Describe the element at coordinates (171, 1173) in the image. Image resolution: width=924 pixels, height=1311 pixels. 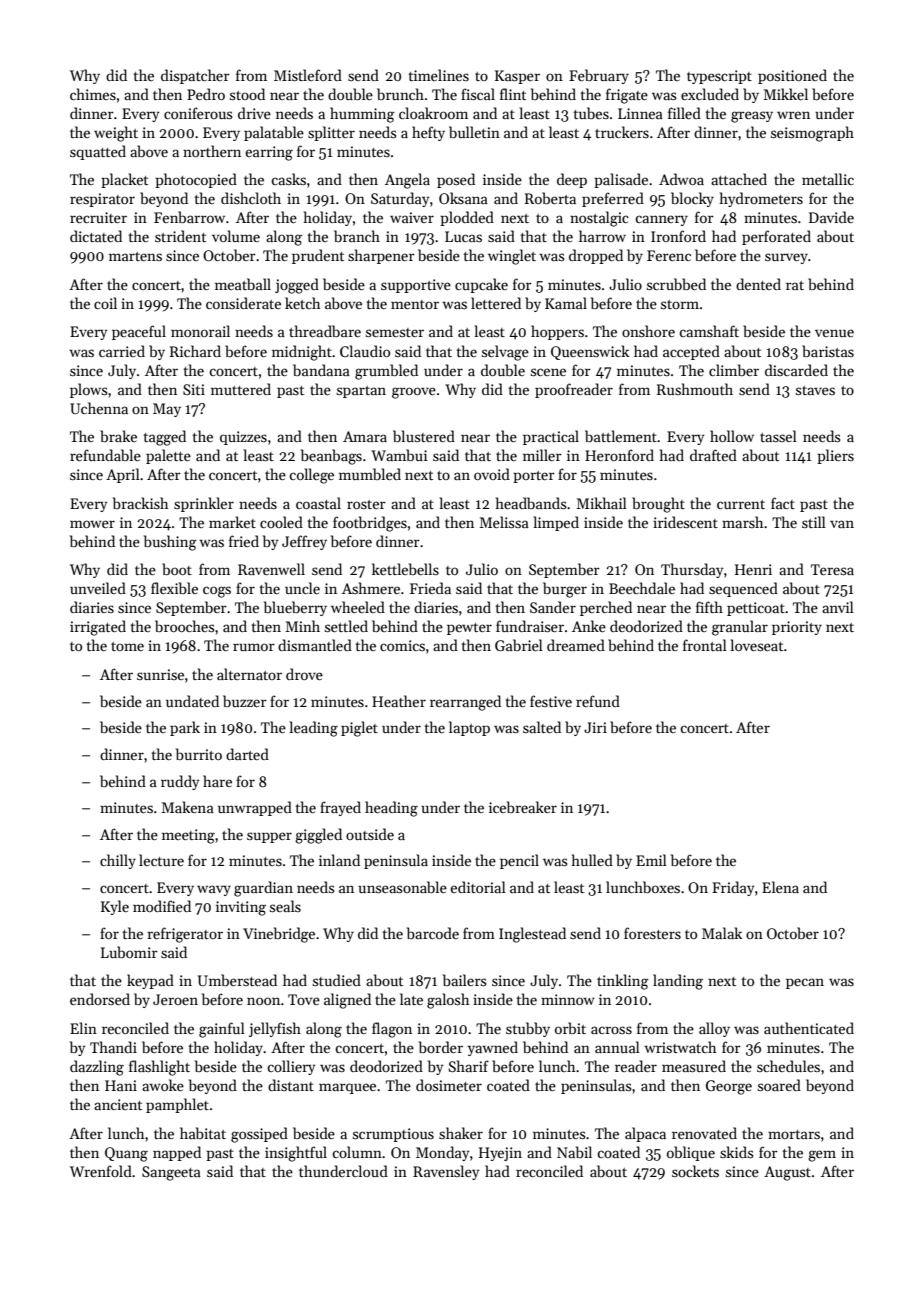
I see `Sangeeta` at that location.
